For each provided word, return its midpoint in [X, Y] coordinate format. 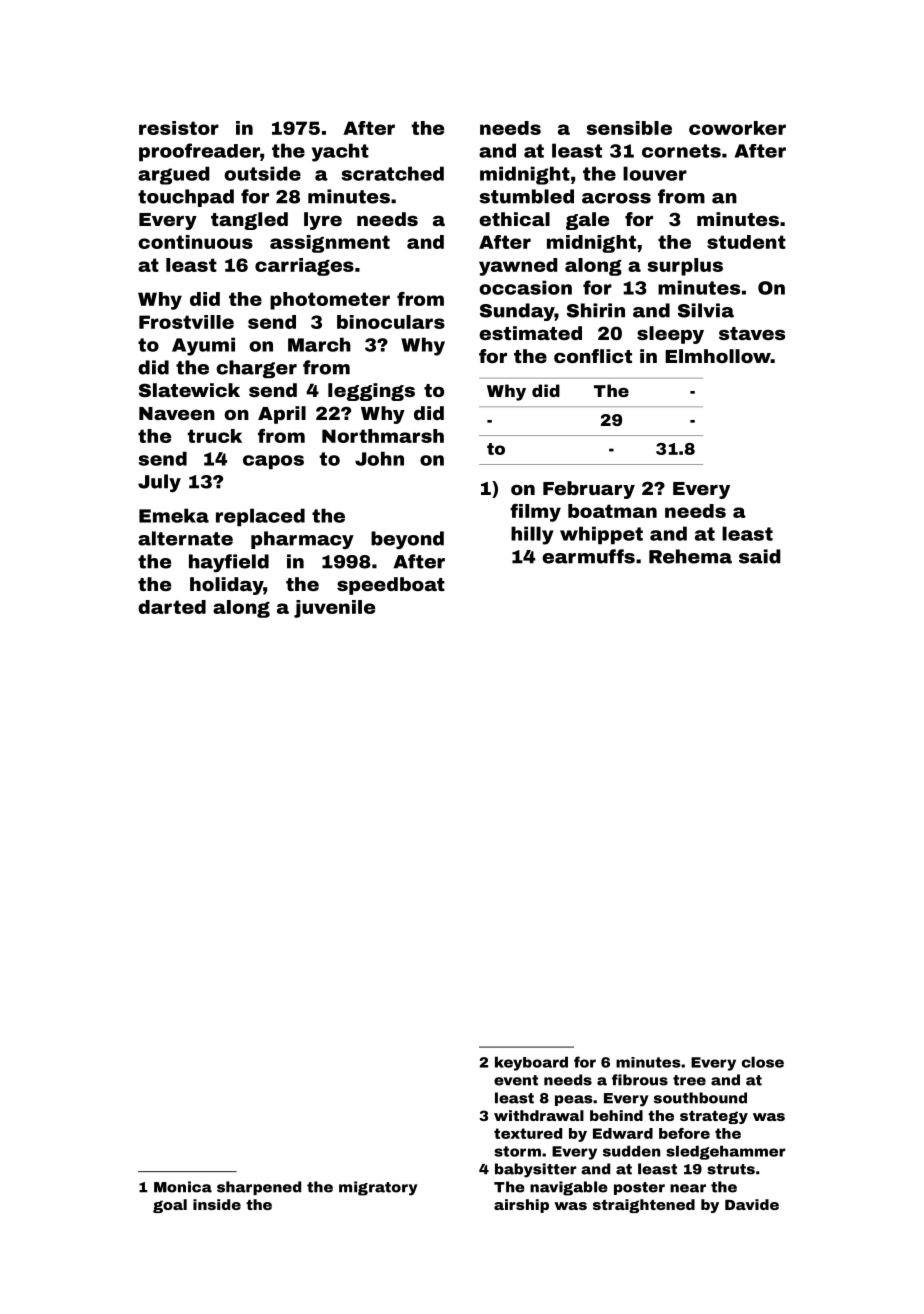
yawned [518, 267]
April [282, 415]
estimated [530, 333]
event [516, 1080]
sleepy [670, 335]
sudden [632, 1151]
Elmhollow [718, 356]
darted [172, 607]
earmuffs [588, 556]
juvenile [334, 609]
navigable [569, 1188]
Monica [183, 1187]
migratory [378, 1188]
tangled [249, 221]
